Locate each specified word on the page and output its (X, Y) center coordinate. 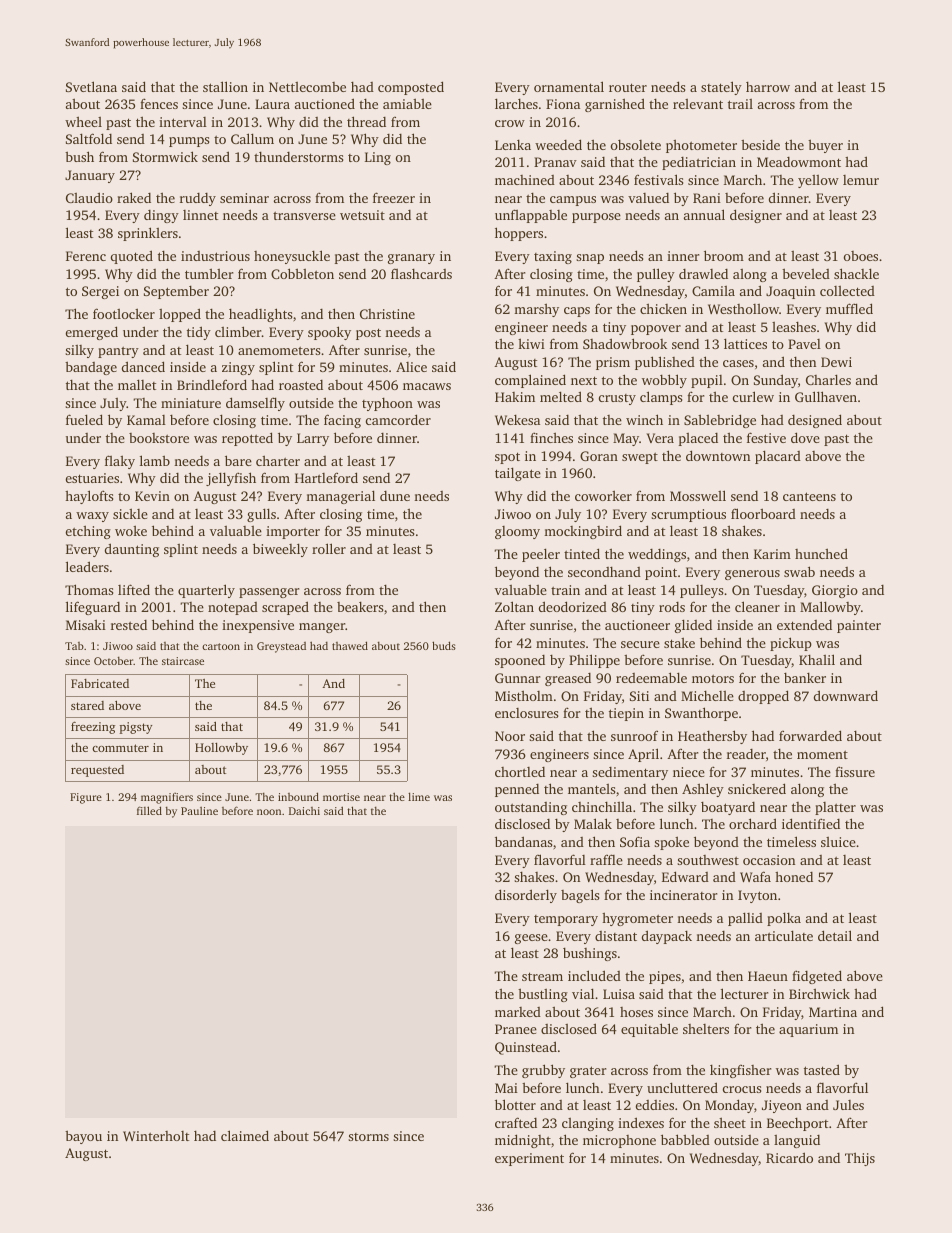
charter (278, 460)
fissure (855, 771)
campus (573, 201)
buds (444, 645)
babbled (685, 1139)
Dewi (836, 362)
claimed (245, 1135)
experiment (529, 1159)
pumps (189, 142)
